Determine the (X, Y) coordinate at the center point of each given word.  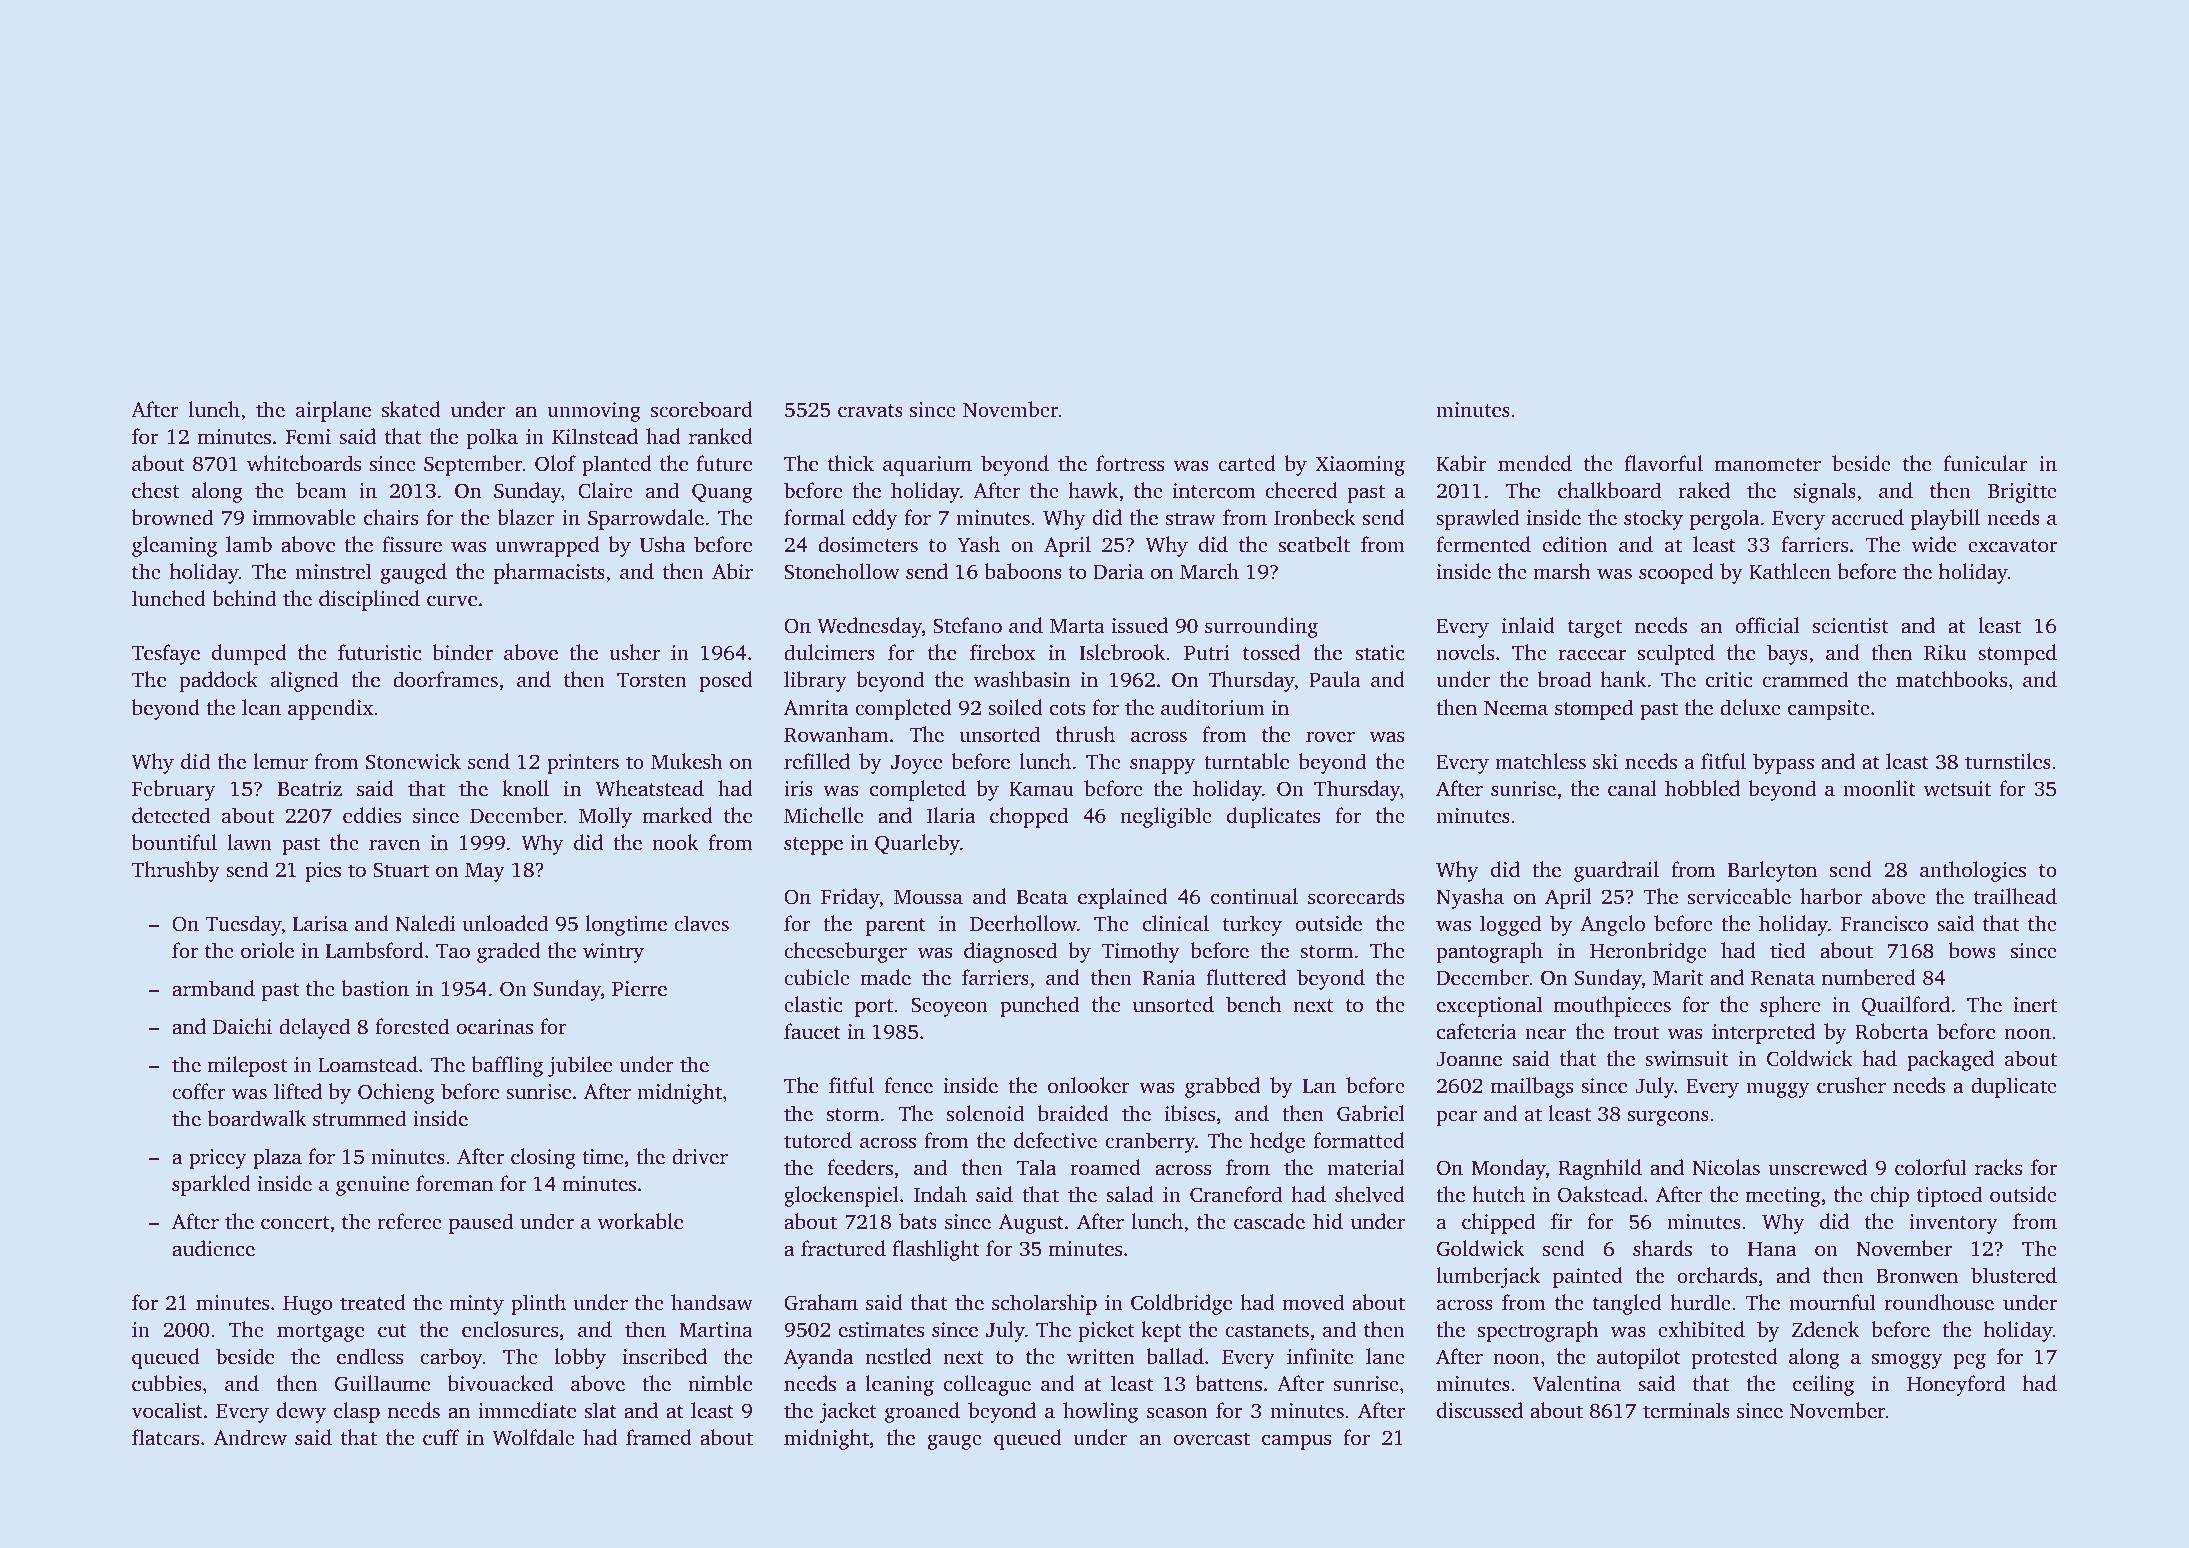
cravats (870, 410)
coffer (199, 1091)
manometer (1768, 464)
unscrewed (1817, 1167)
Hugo (307, 1305)
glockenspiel (841, 1196)
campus (1296, 1442)
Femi (308, 436)
